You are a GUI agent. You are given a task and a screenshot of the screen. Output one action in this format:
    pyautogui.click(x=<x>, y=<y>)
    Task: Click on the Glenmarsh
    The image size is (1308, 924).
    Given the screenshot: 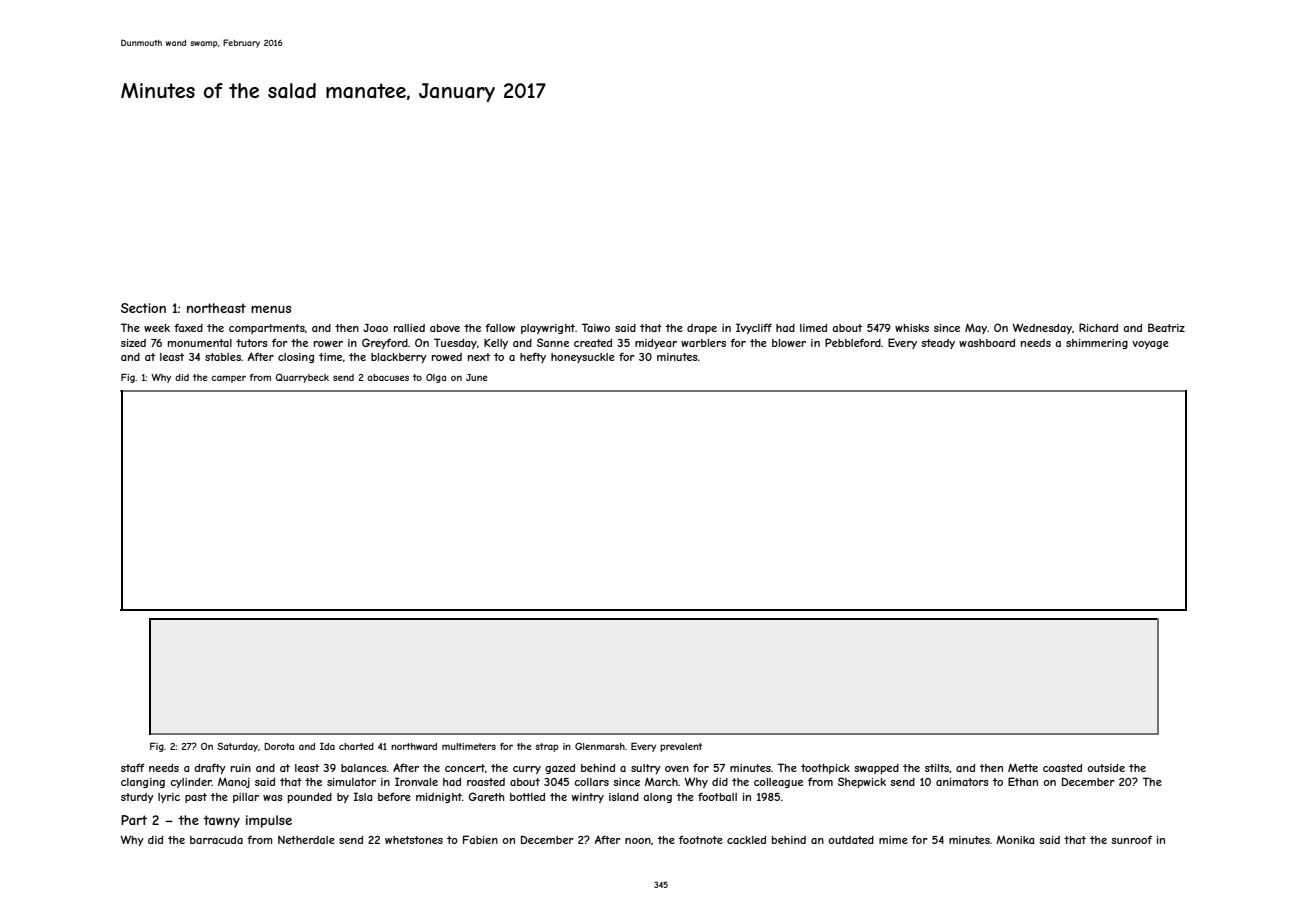 What is the action you would take?
    pyautogui.click(x=600, y=746)
